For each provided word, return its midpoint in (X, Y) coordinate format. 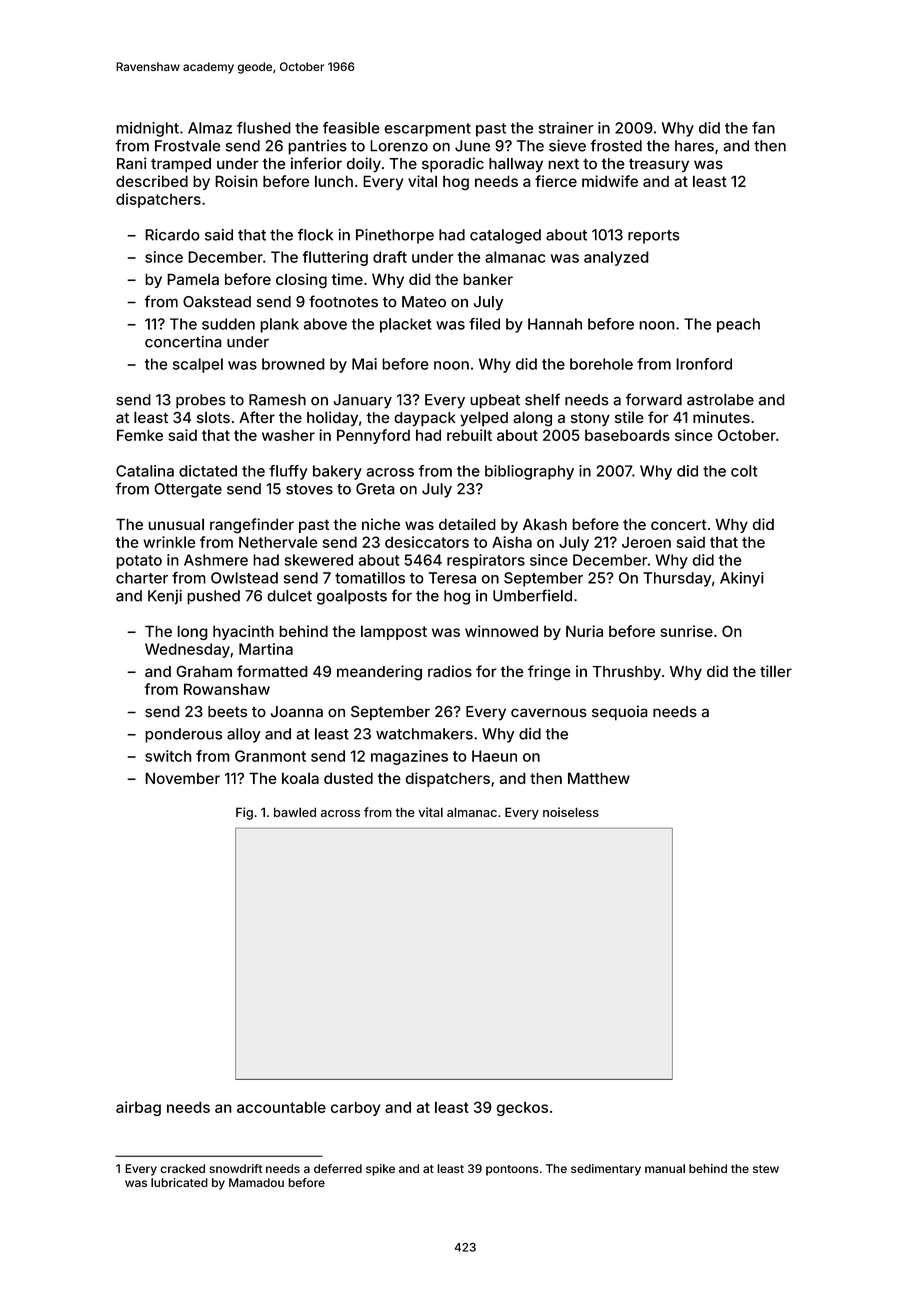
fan (763, 128)
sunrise (686, 631)
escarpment (427, 130)
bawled (295, 812)
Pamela (193, 279)
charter (142, 578)
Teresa (452, 578)
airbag (138, 1108)
